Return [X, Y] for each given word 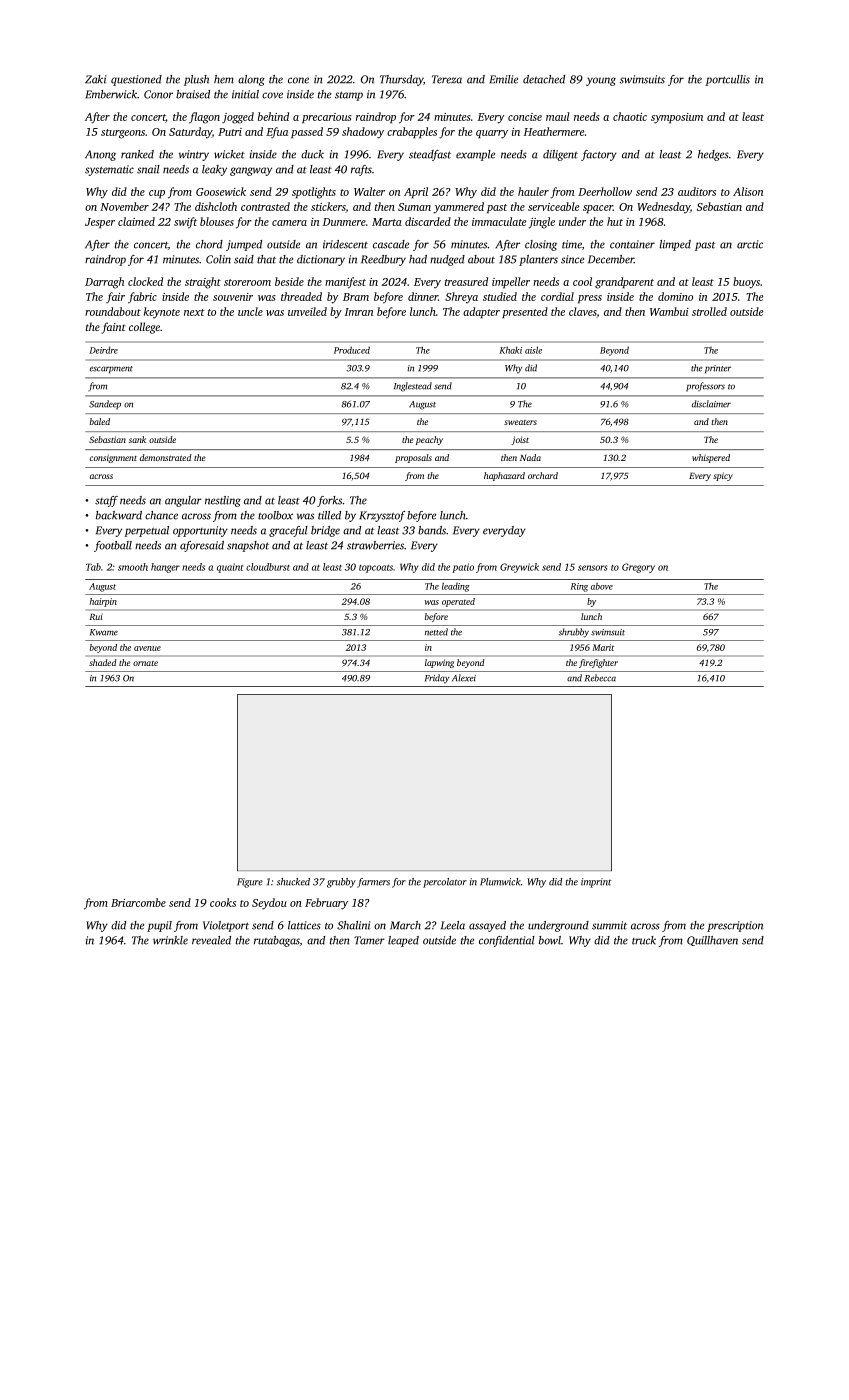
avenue [147, 648]
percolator [445, 883]
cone [298, 80]
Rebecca [600, 678]
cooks [223, 902]
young [601, 81]
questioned [136, 80]
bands [432, 530]
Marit [603, 647]
